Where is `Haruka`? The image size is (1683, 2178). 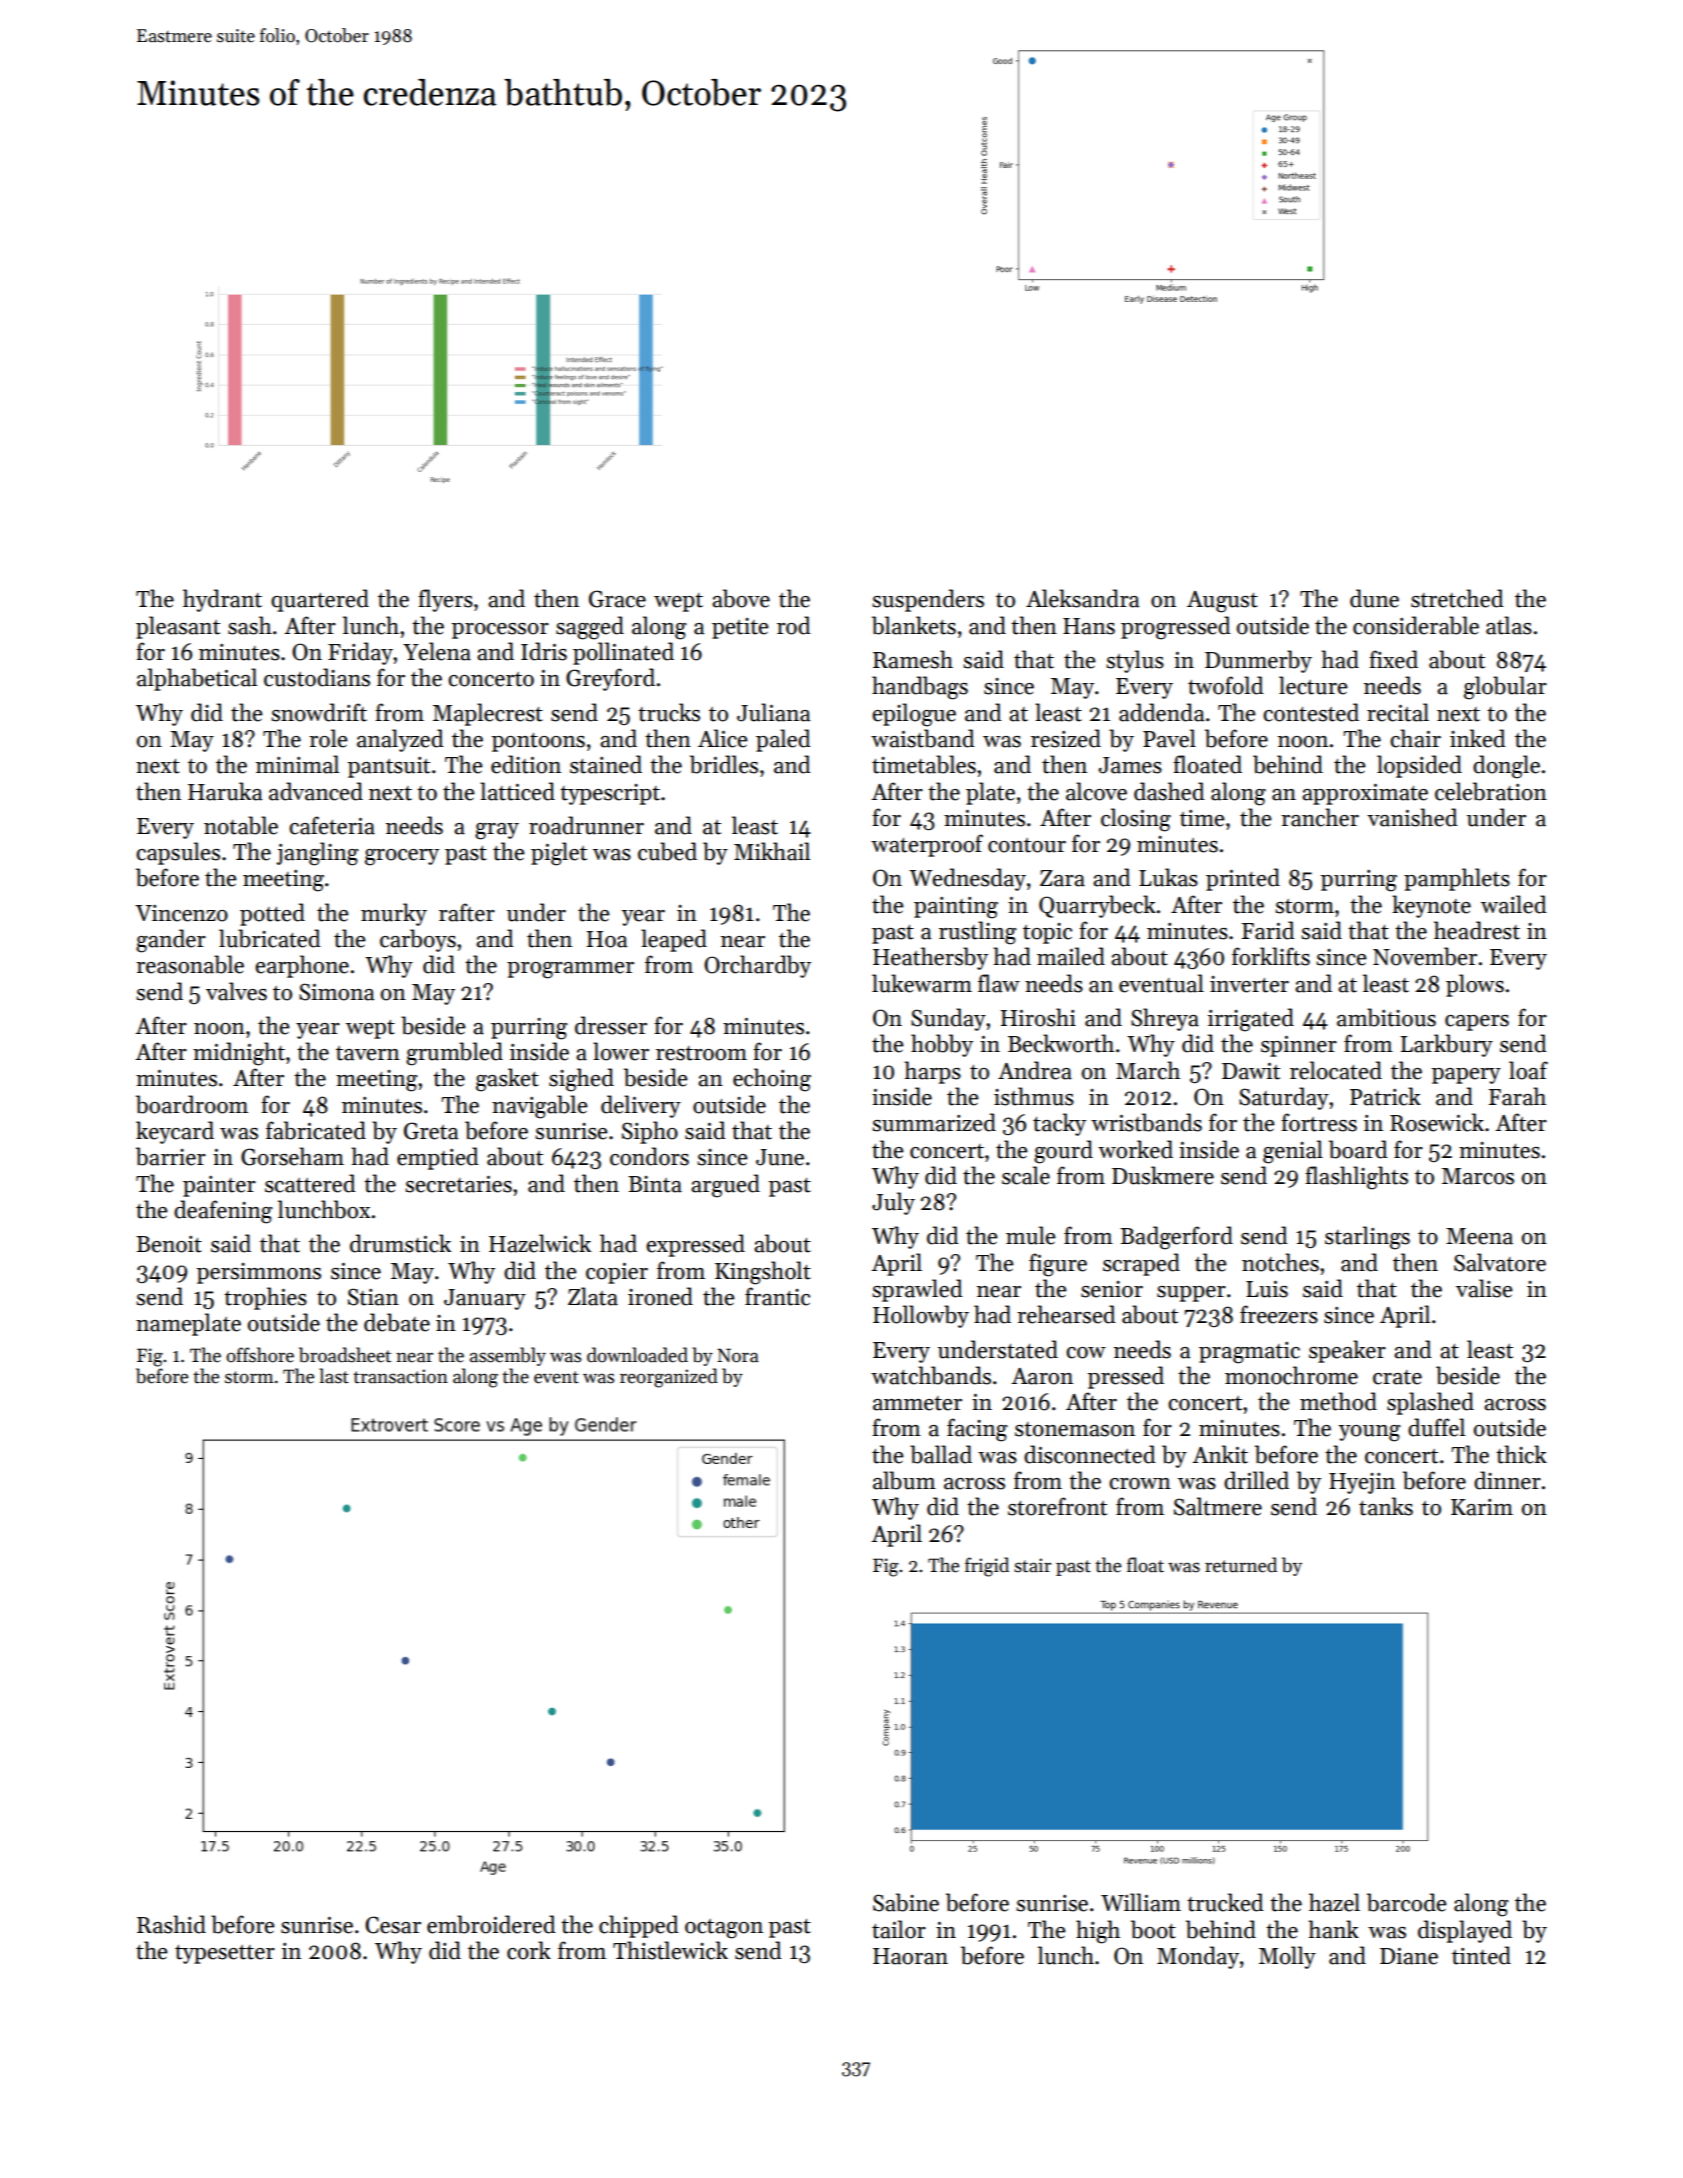 Haruka is located at coordinates (225, 791).
